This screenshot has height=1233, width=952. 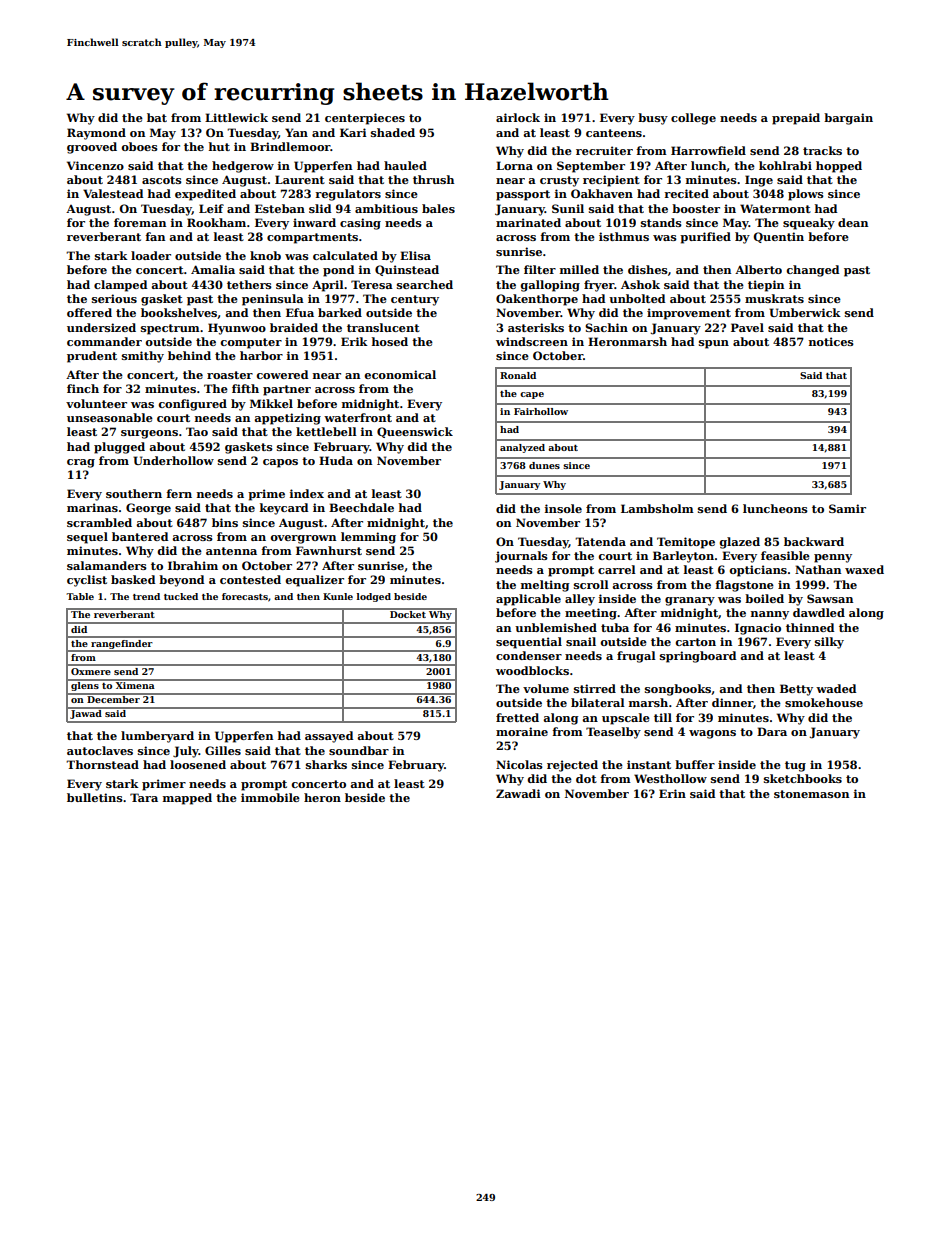 What do you see at coordinates (657, 508) in the screenshot?
I see `Lambsholm` at bounding box center [657, 508].
